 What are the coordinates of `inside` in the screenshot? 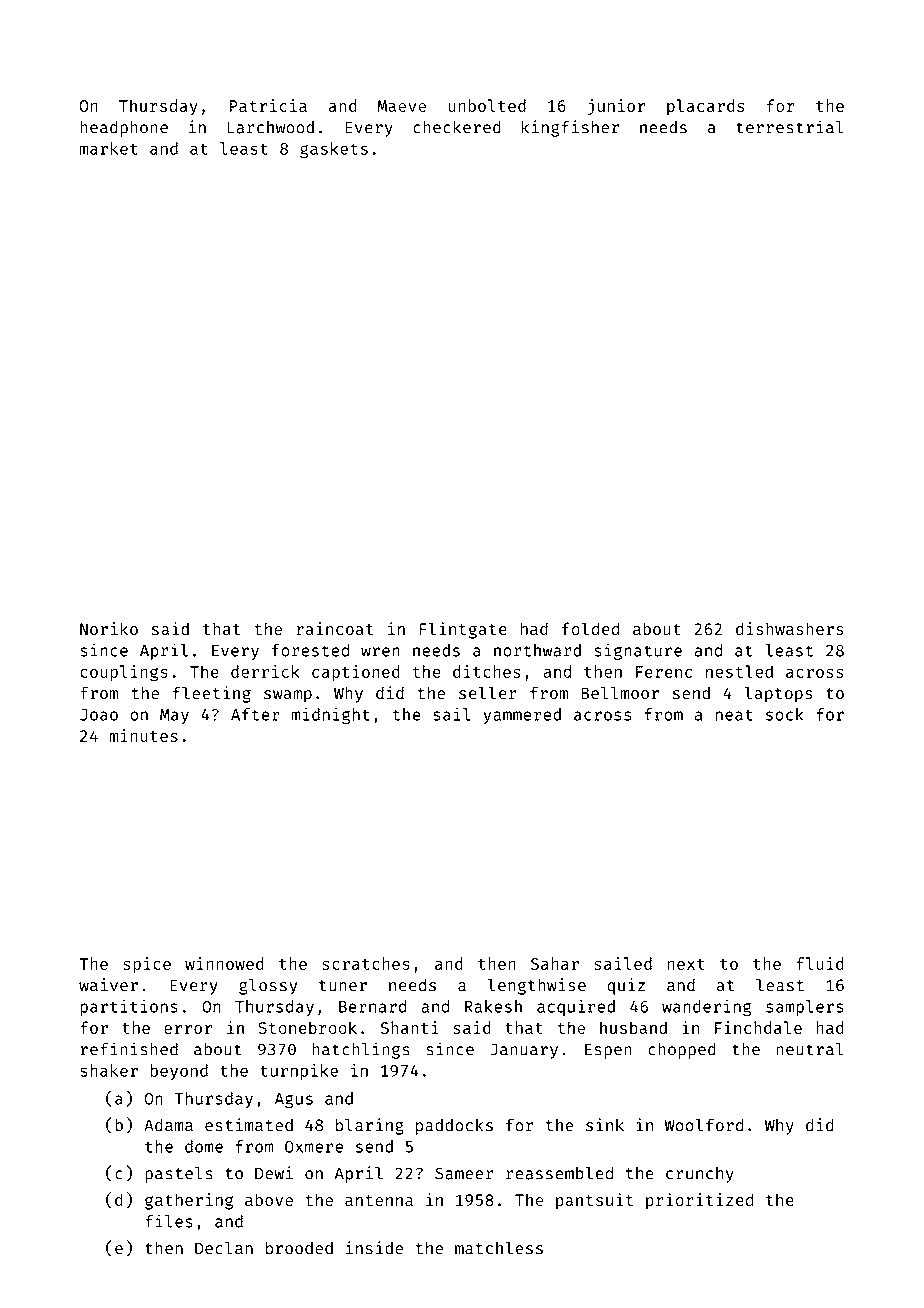 It's located at (374, 1248).
